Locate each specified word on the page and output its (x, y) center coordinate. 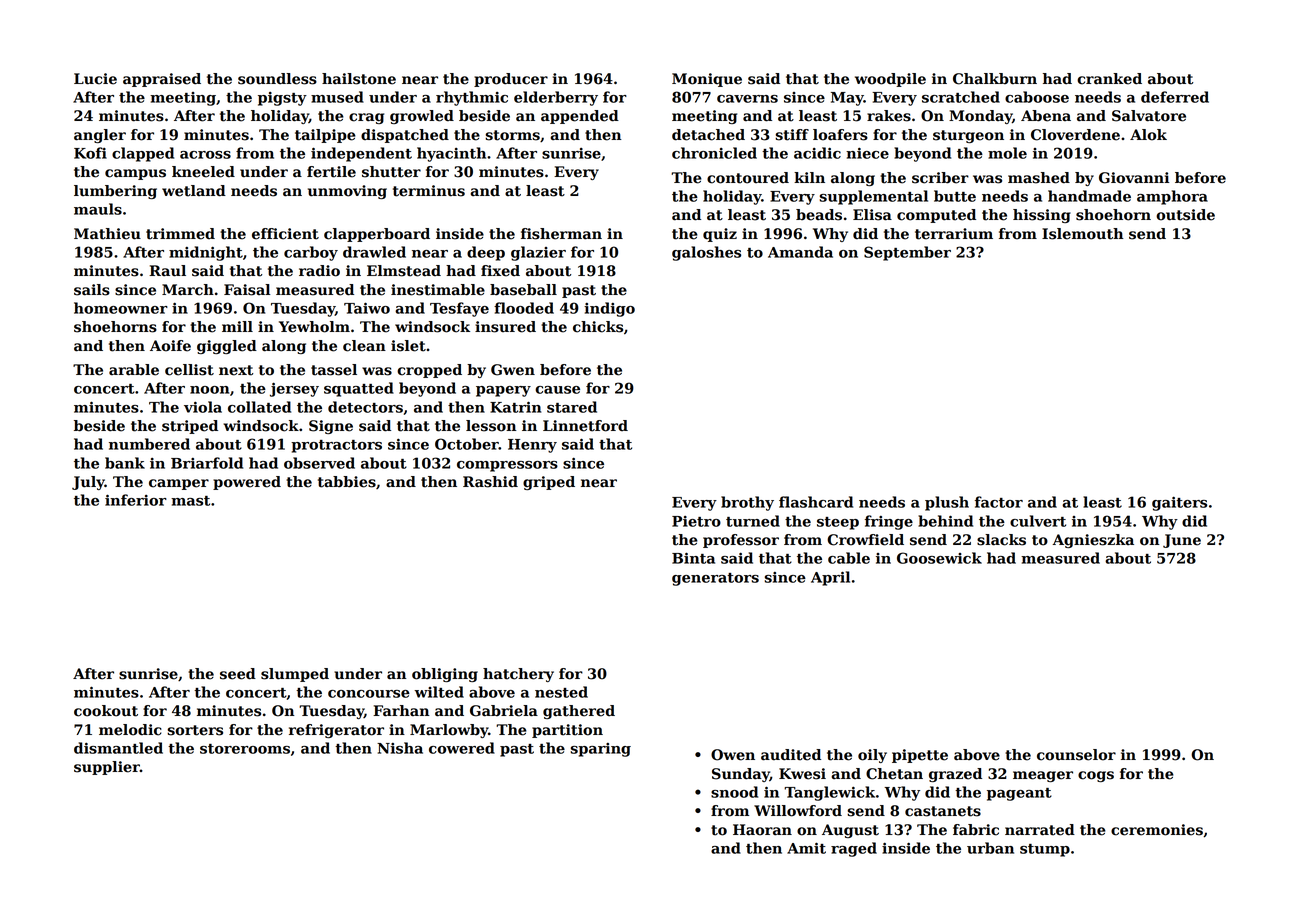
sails (92, 290)
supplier (107, 768)
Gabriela (504, 711)
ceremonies (1157, 830)
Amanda (800, 252)
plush (947, 503)
